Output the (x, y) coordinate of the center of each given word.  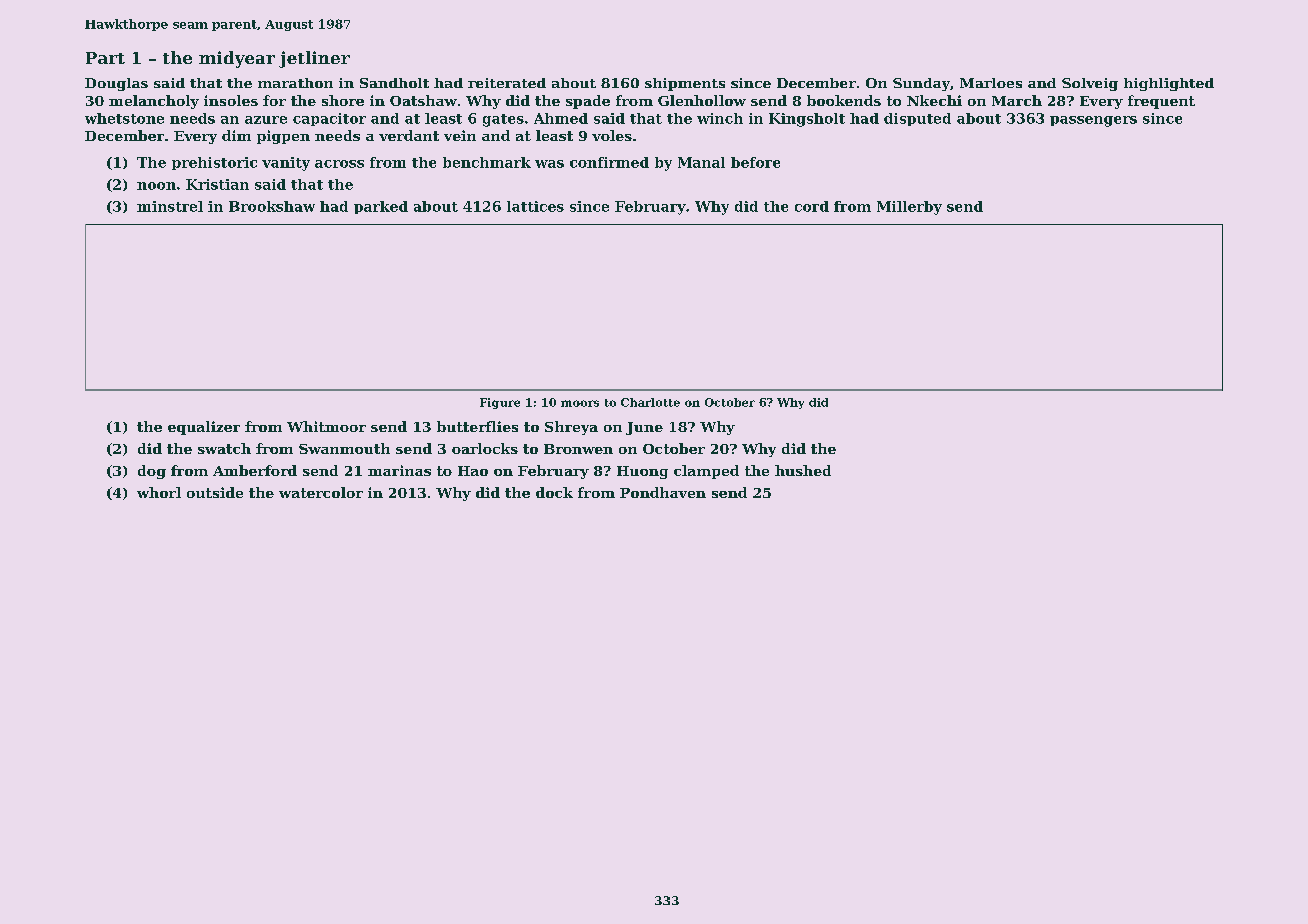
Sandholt (394, 83)
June (644, 428)
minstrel (170, 206)
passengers (1093, 121)
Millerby (909, 208)
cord (812, 206)
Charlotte (650, 402)
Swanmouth (344, 448)
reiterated (507, 83)
